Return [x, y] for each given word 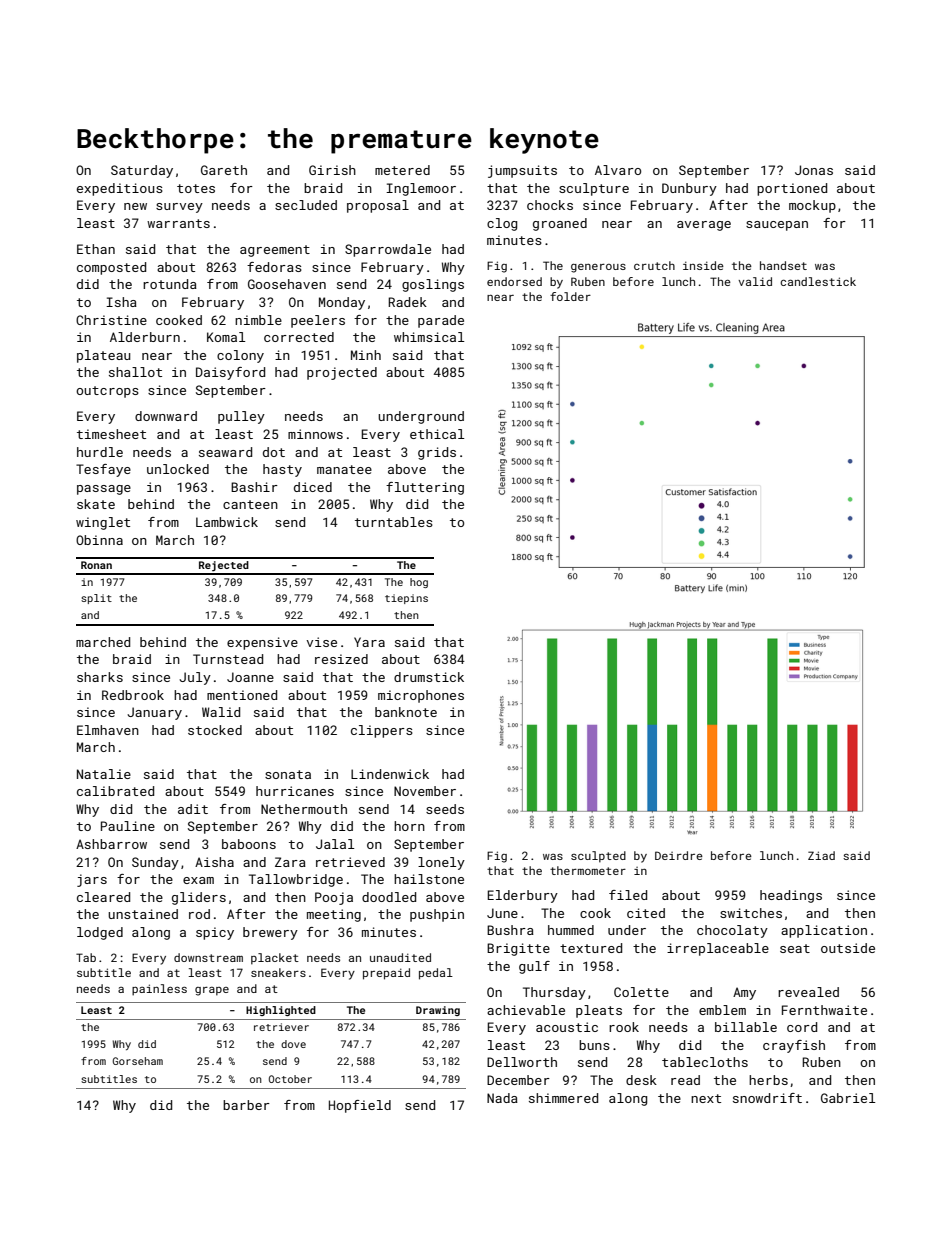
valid [755, 281]
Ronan [96, 565]
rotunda [170, 284]
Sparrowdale [388, 250]
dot [274, 452]
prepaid [386, 974]
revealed [808, 992]
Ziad [821, 855]
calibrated [115, 791]
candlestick [818, 281]
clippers [382, 731]
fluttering [425, 488]
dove [293, 1044]
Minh [366, 355]
